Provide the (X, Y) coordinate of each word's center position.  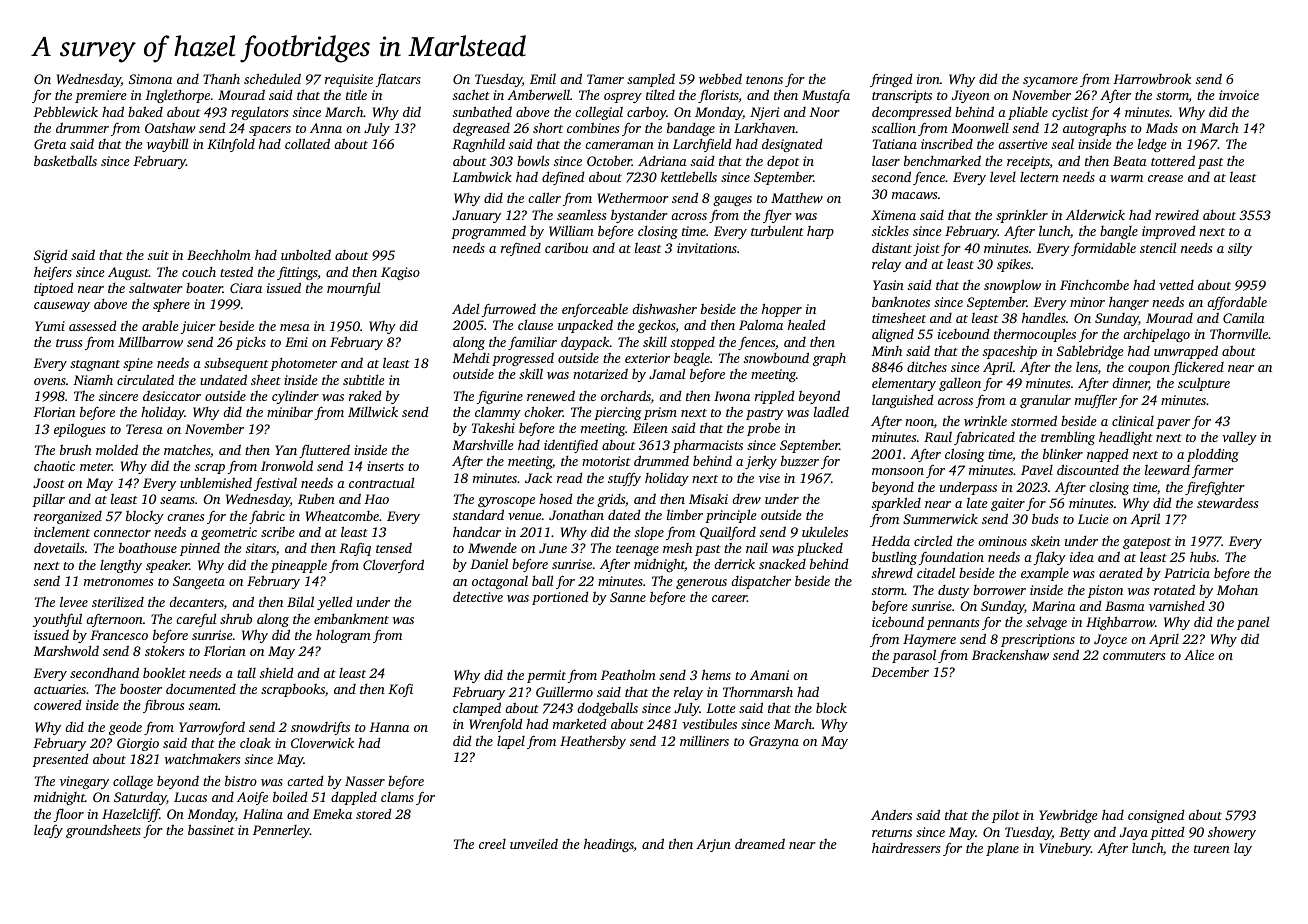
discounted (1088, 469)
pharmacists (708, 446)
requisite (349, 80)
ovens (50, 381)
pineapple (299, 566)
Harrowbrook (1152, 78)
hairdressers (906, 848)
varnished (1177, 606)
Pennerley (281, 831)
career (729, 598)
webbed (720, 78)
